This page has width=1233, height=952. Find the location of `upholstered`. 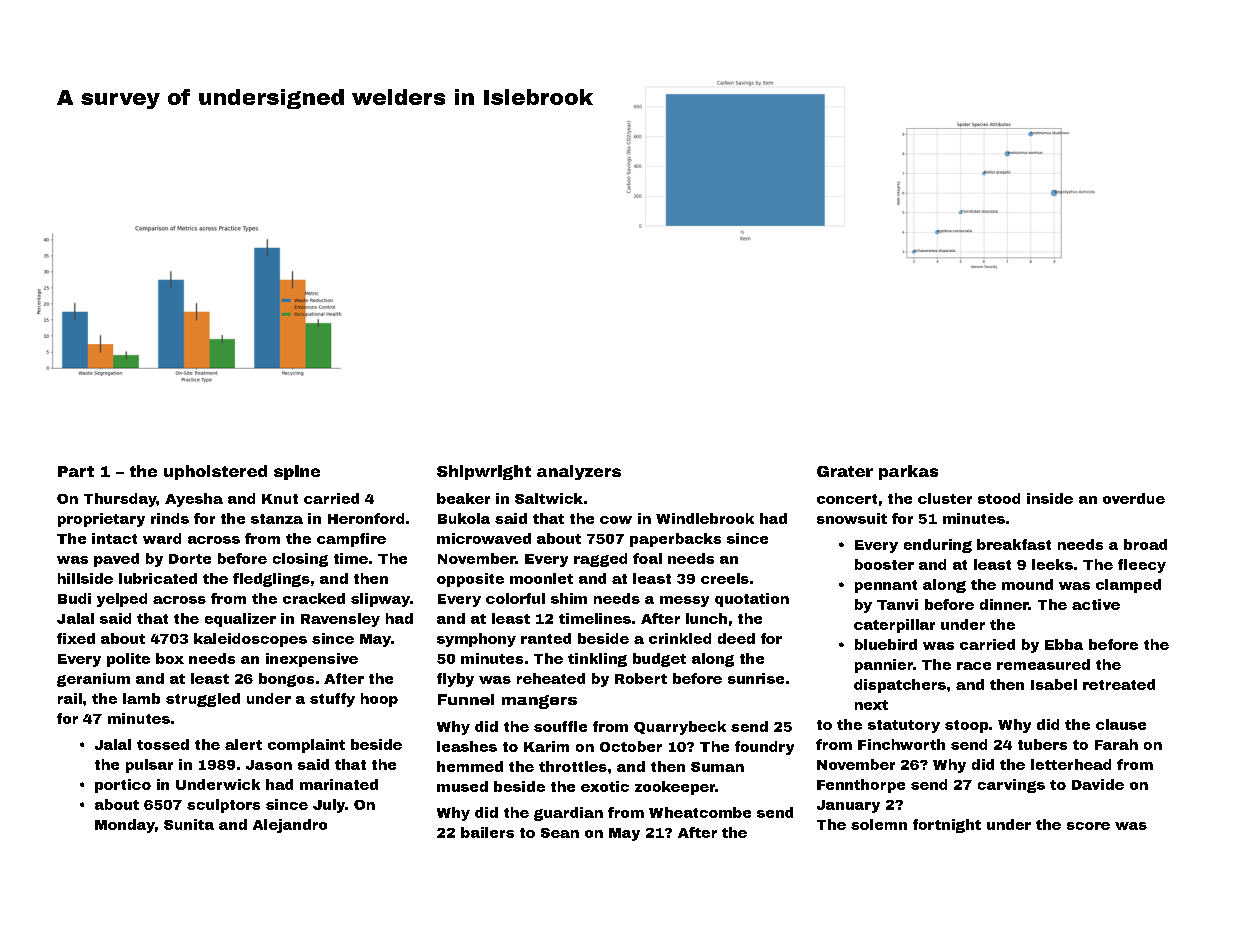

upholstered is located at coordinates (215, 472).
